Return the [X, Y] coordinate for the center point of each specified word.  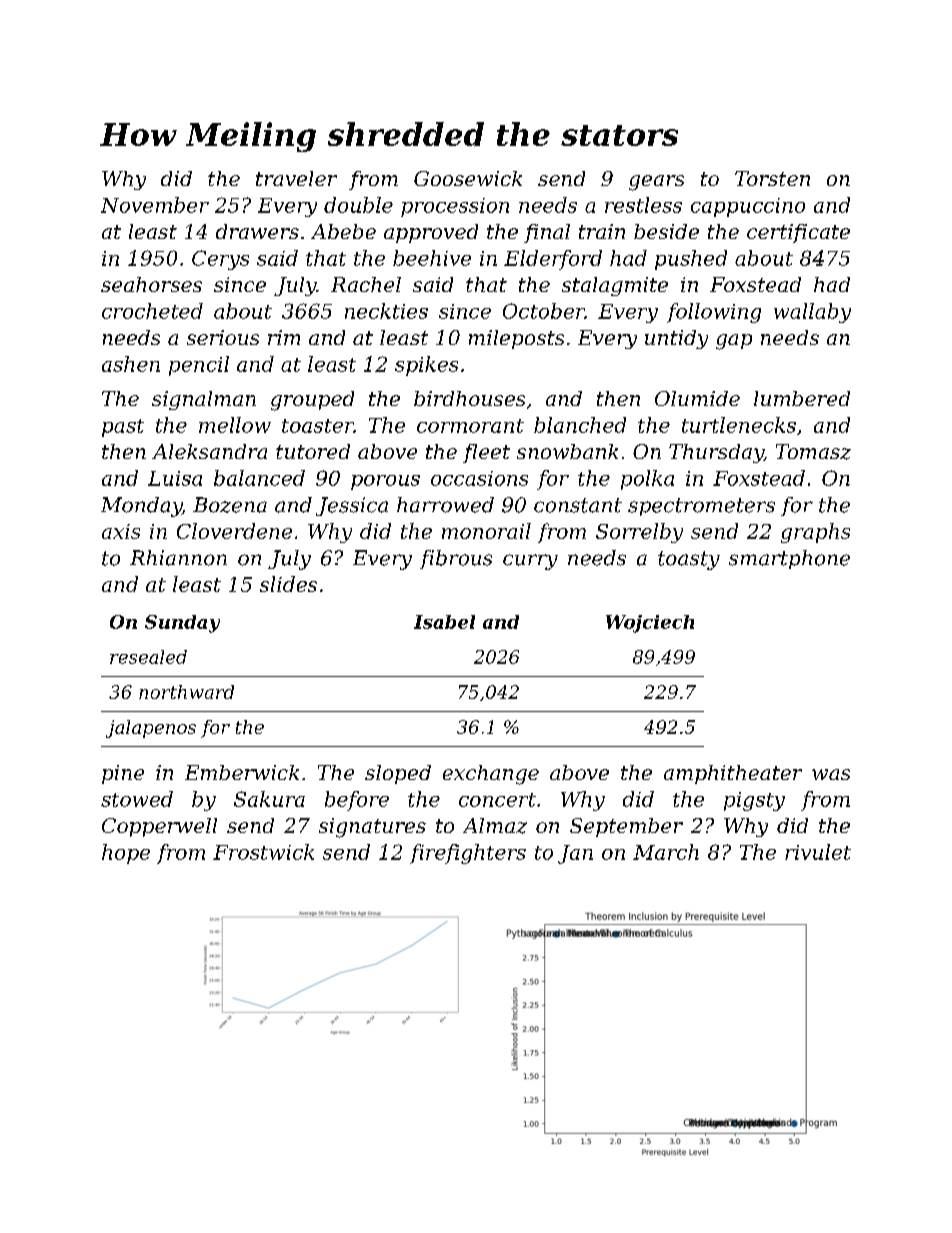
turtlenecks [739, 425]
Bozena [230, 505]
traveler [296, 178]
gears [656, 183]
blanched [580, 425]
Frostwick [263, 852]
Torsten [772, 178]
